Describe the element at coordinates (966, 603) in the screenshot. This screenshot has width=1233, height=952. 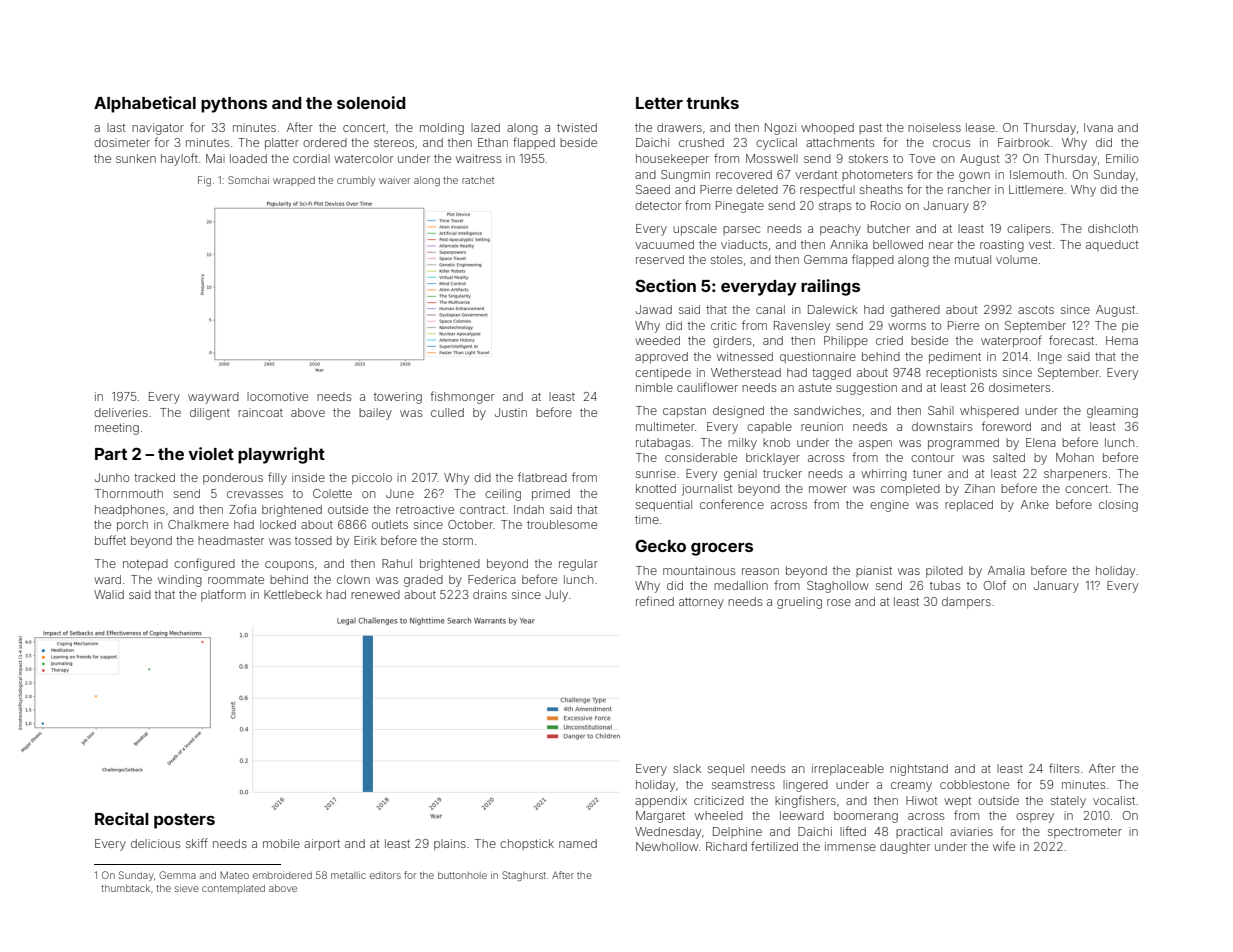
I see `dampers` at that location.
